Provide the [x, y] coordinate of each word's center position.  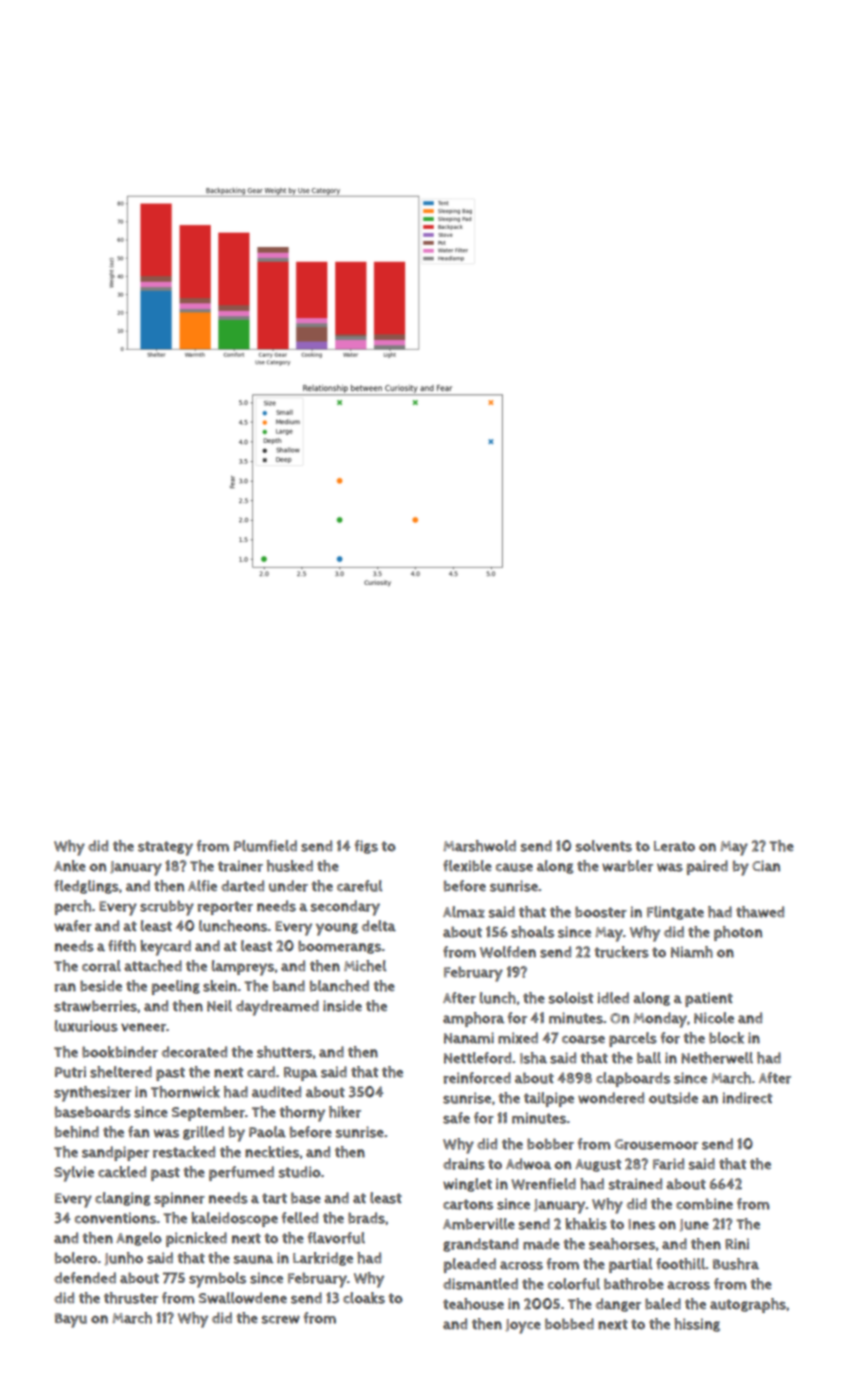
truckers [622, 952]
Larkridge [323, 1259]
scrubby [167, 908]
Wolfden [508, 952]
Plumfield [265, 846]
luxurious [86, 1026]
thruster [131, 1298]
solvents [604, 846]
